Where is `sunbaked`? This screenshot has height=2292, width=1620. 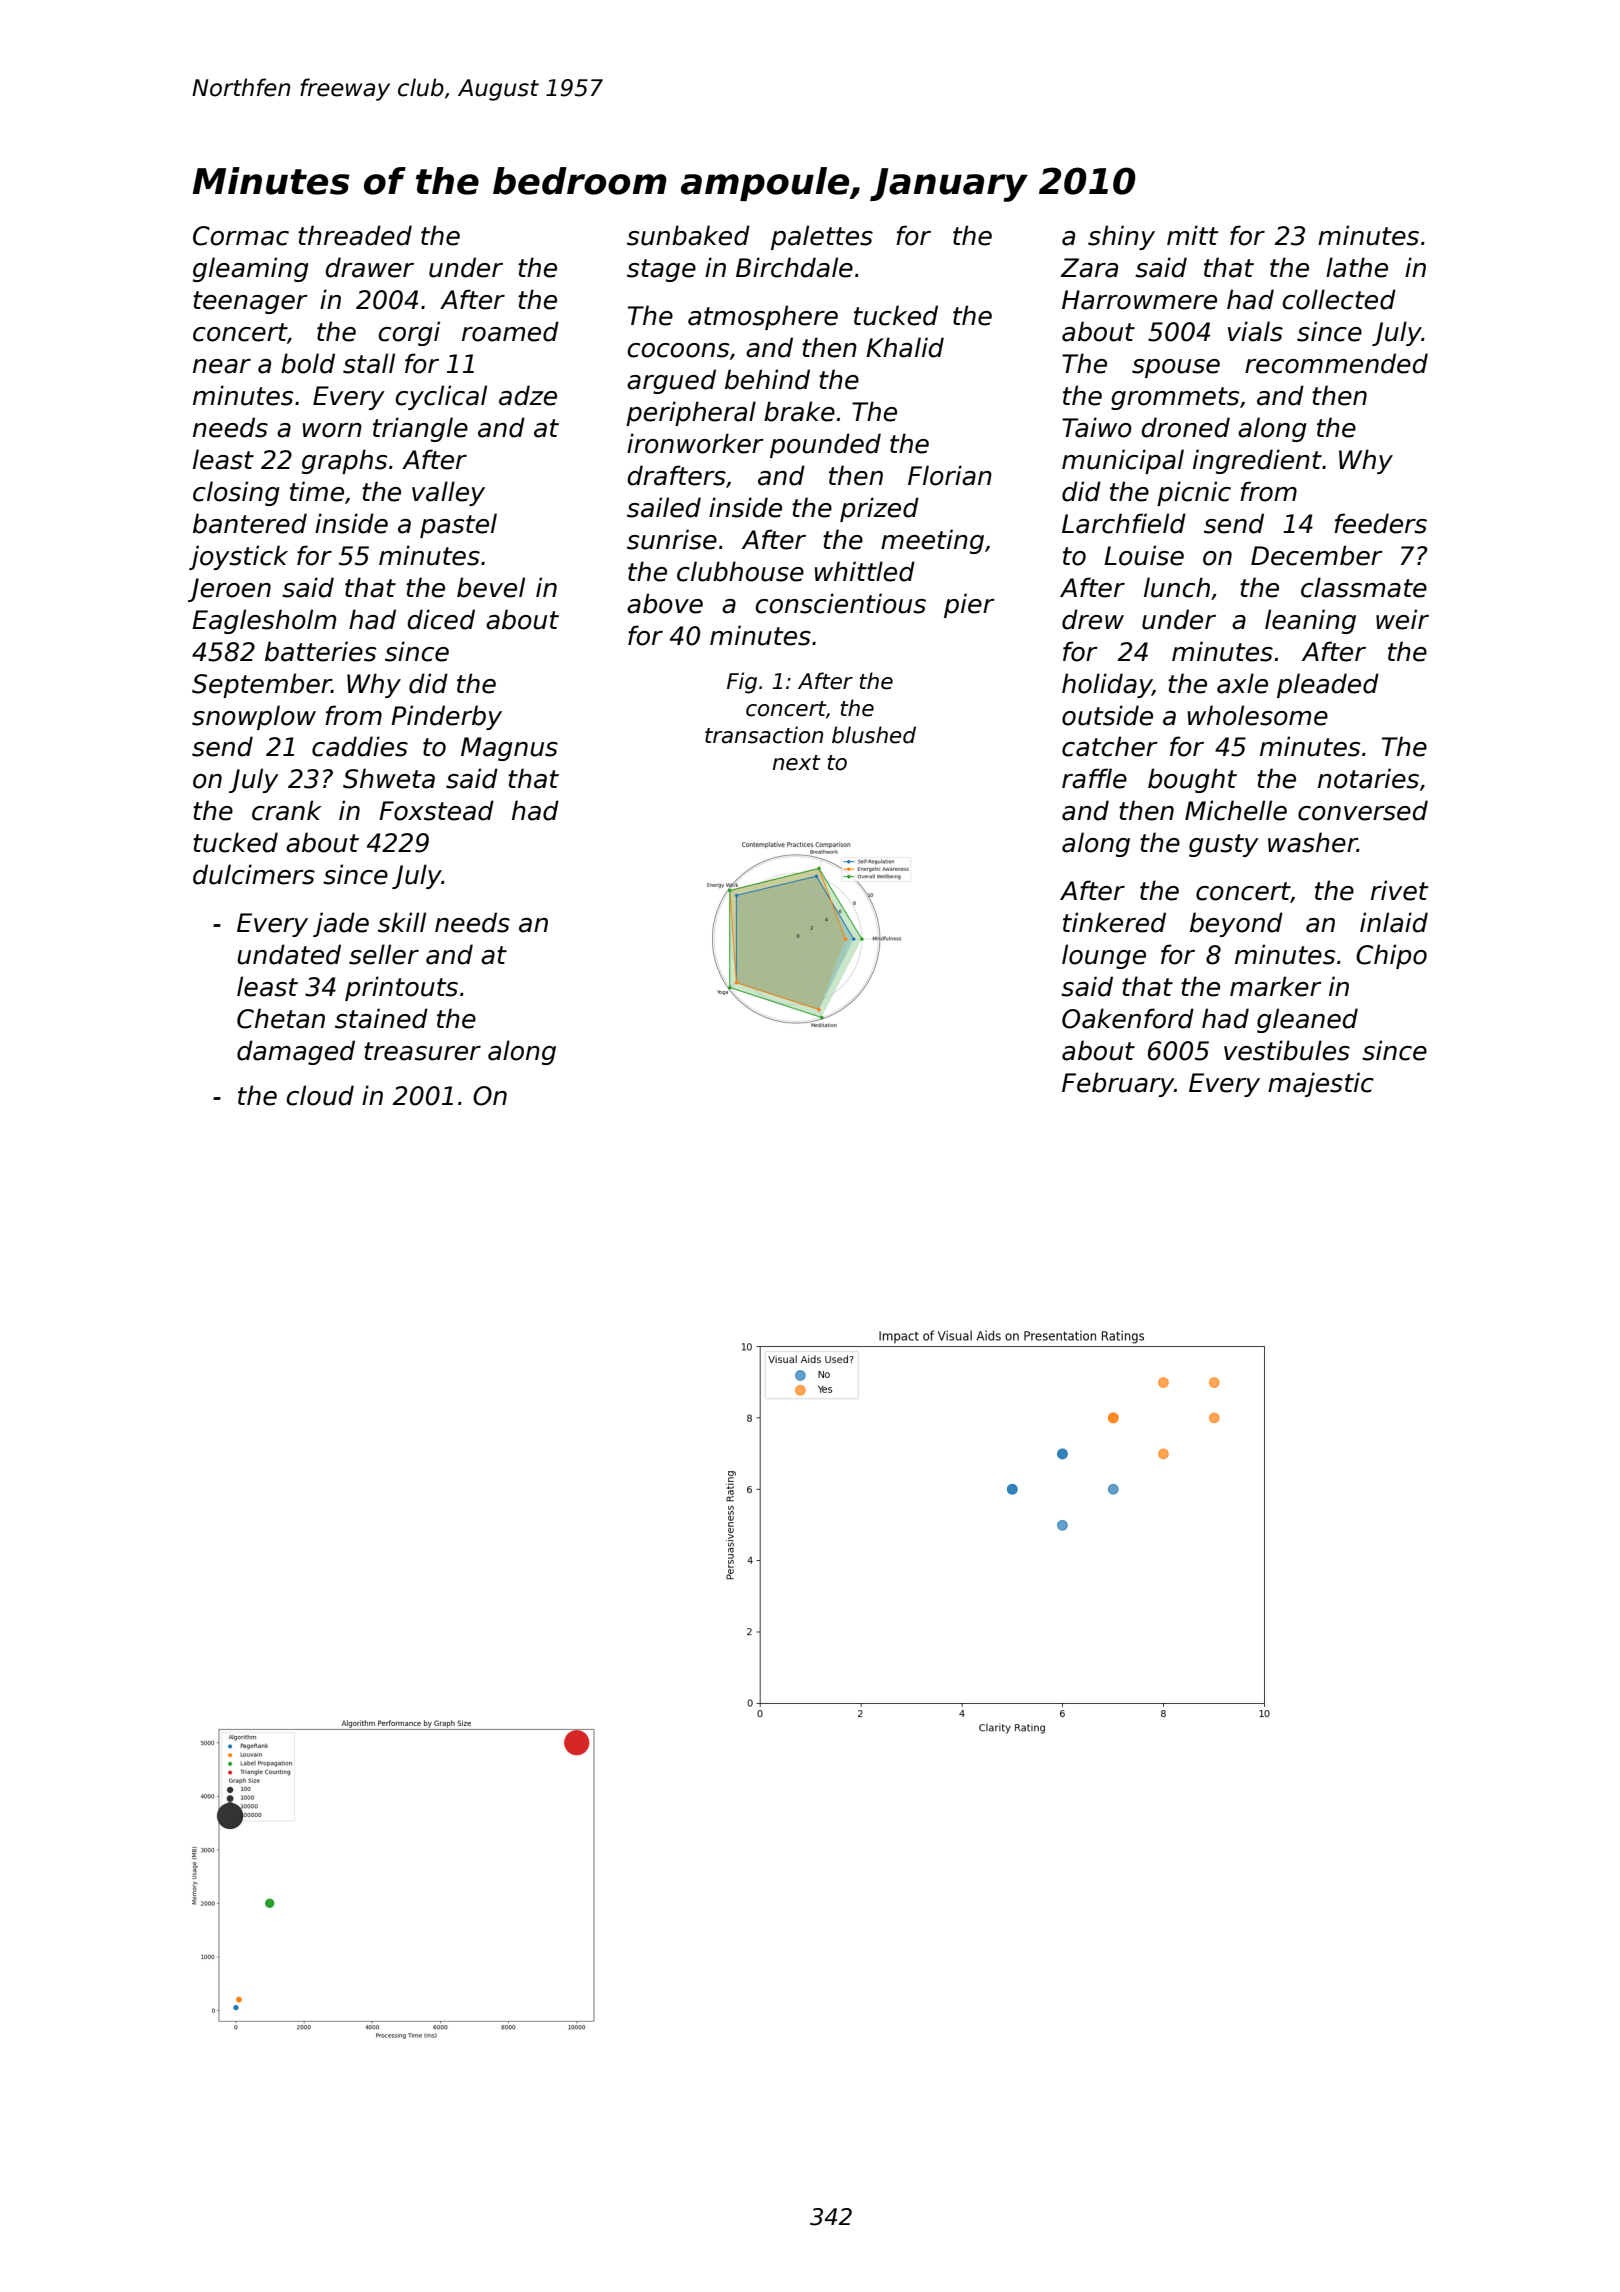 sunbaked is located at coordinates (688, 235).
